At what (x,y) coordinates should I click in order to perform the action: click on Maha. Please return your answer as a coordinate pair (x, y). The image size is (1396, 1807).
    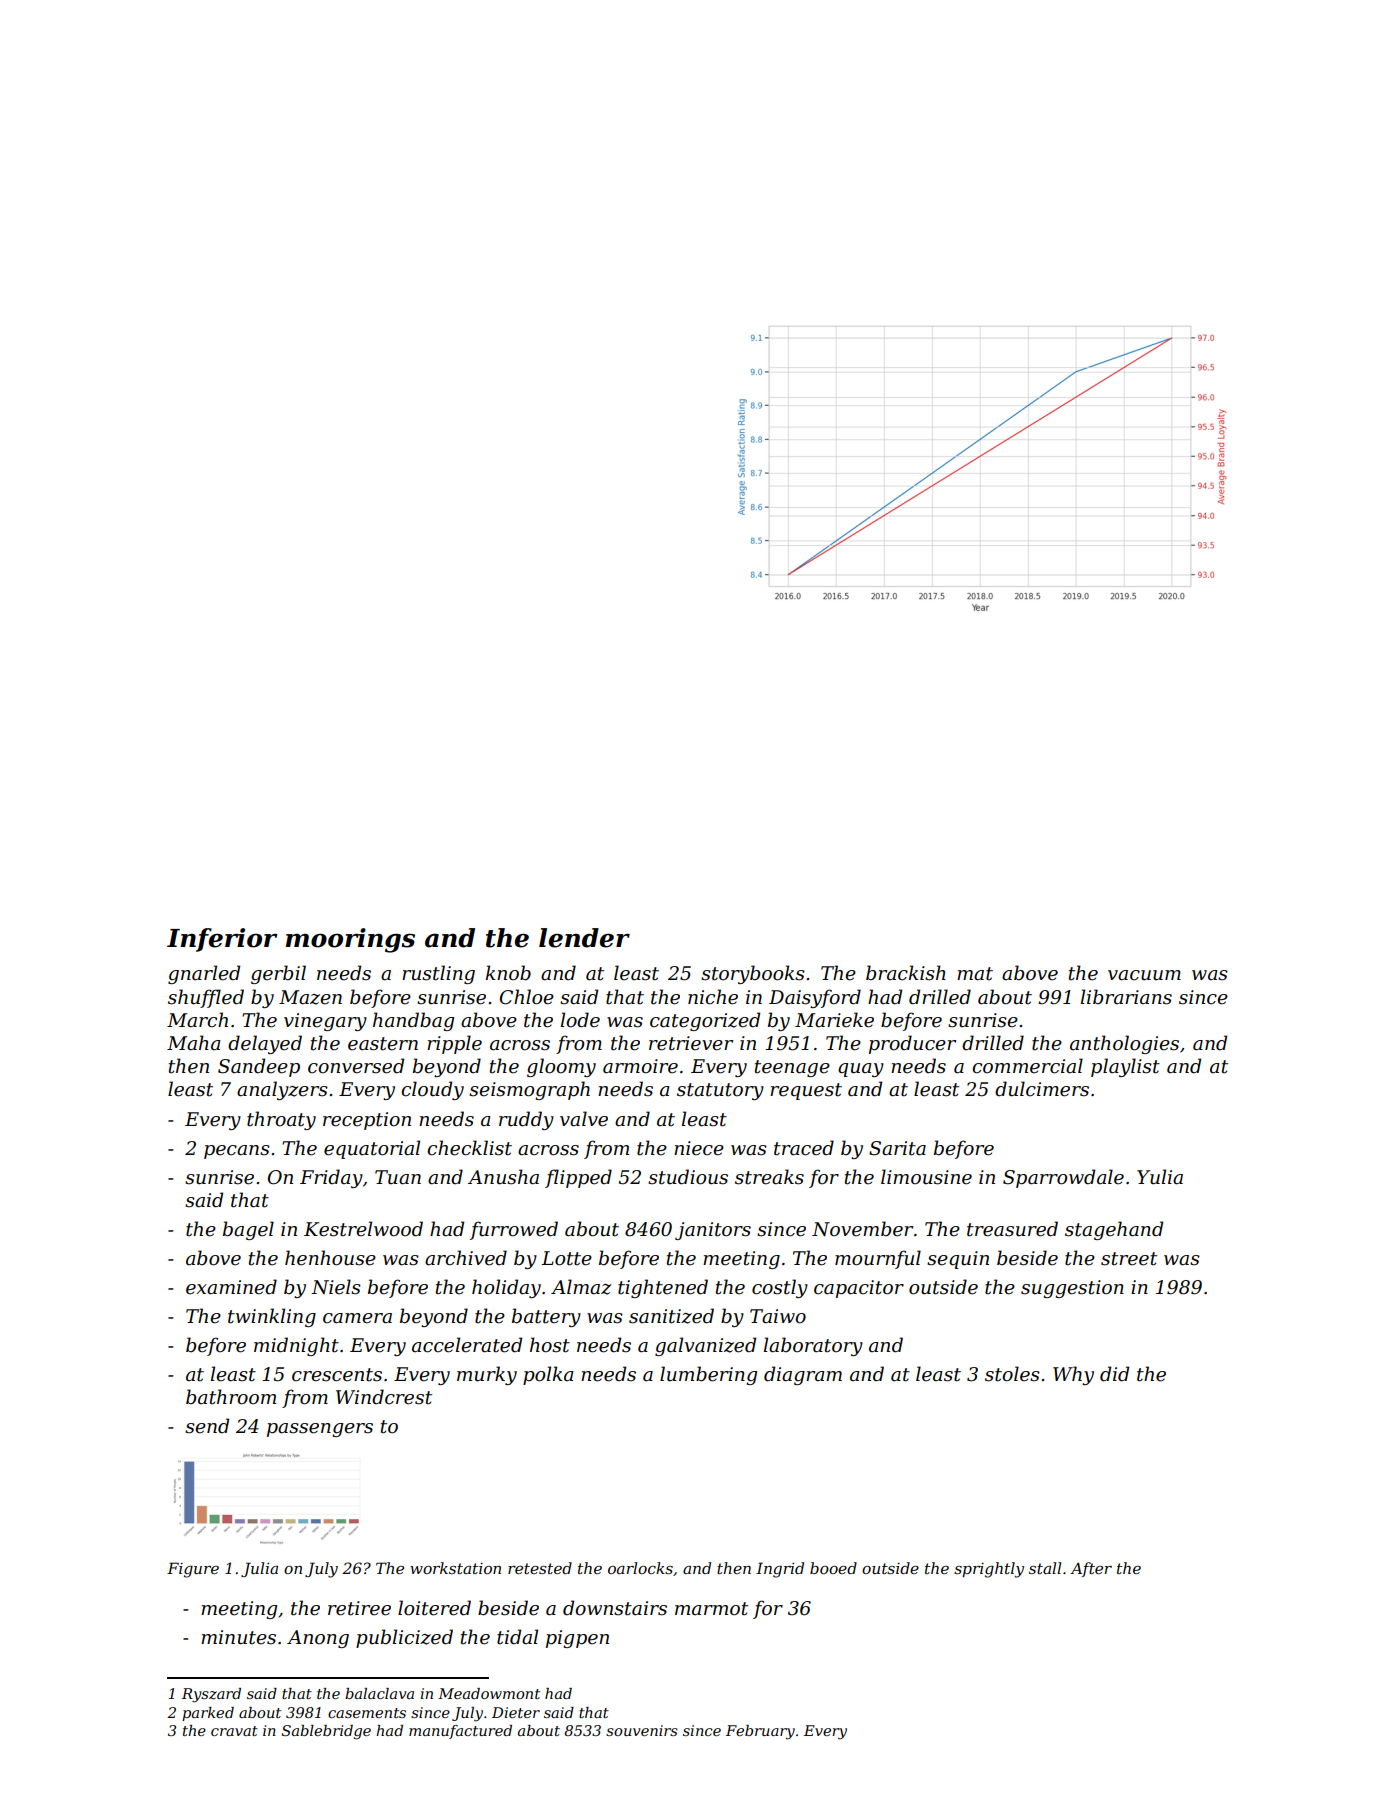
    Looking at the image, I should click on (194, 1043).
